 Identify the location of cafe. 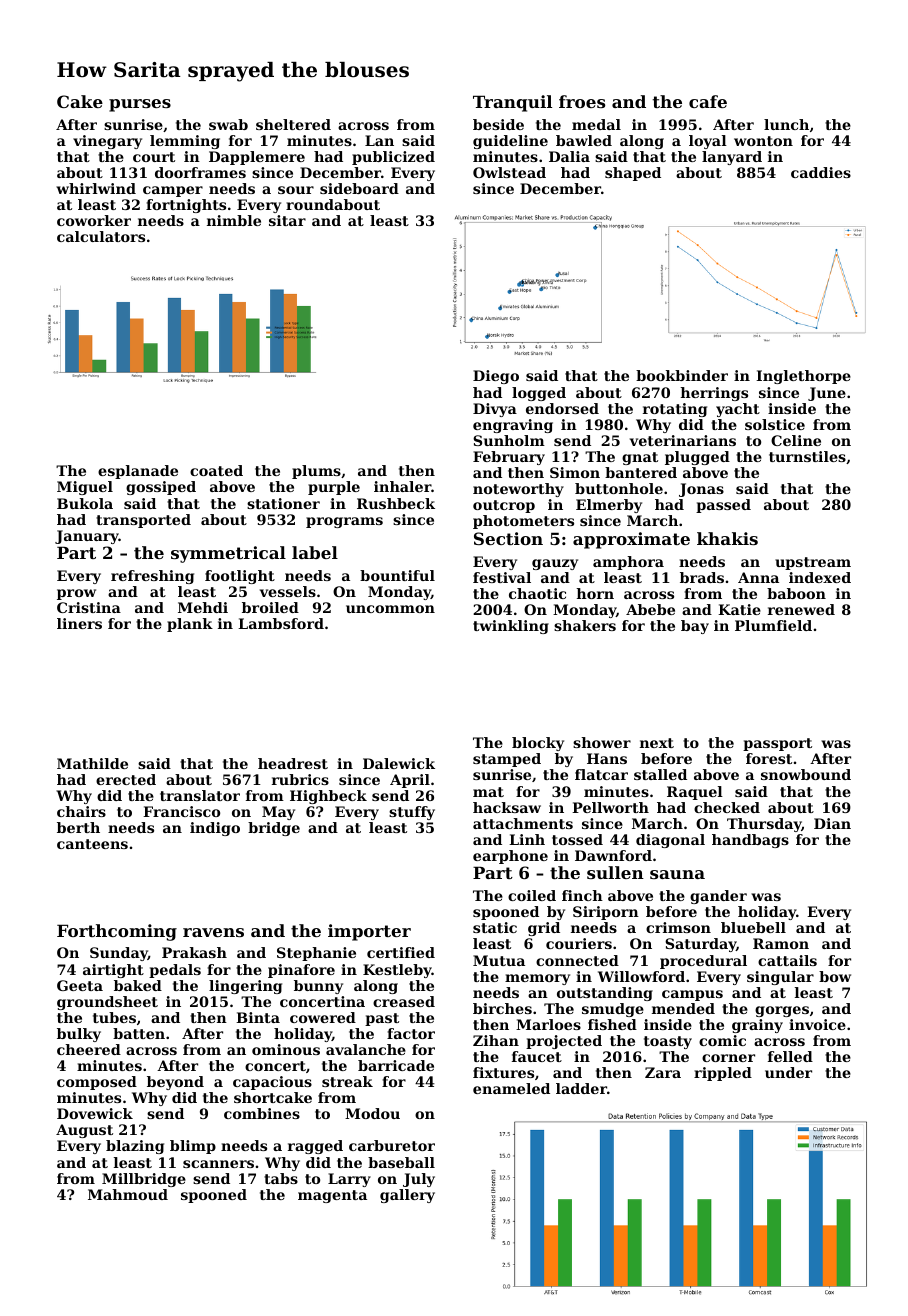
(708, 101).
